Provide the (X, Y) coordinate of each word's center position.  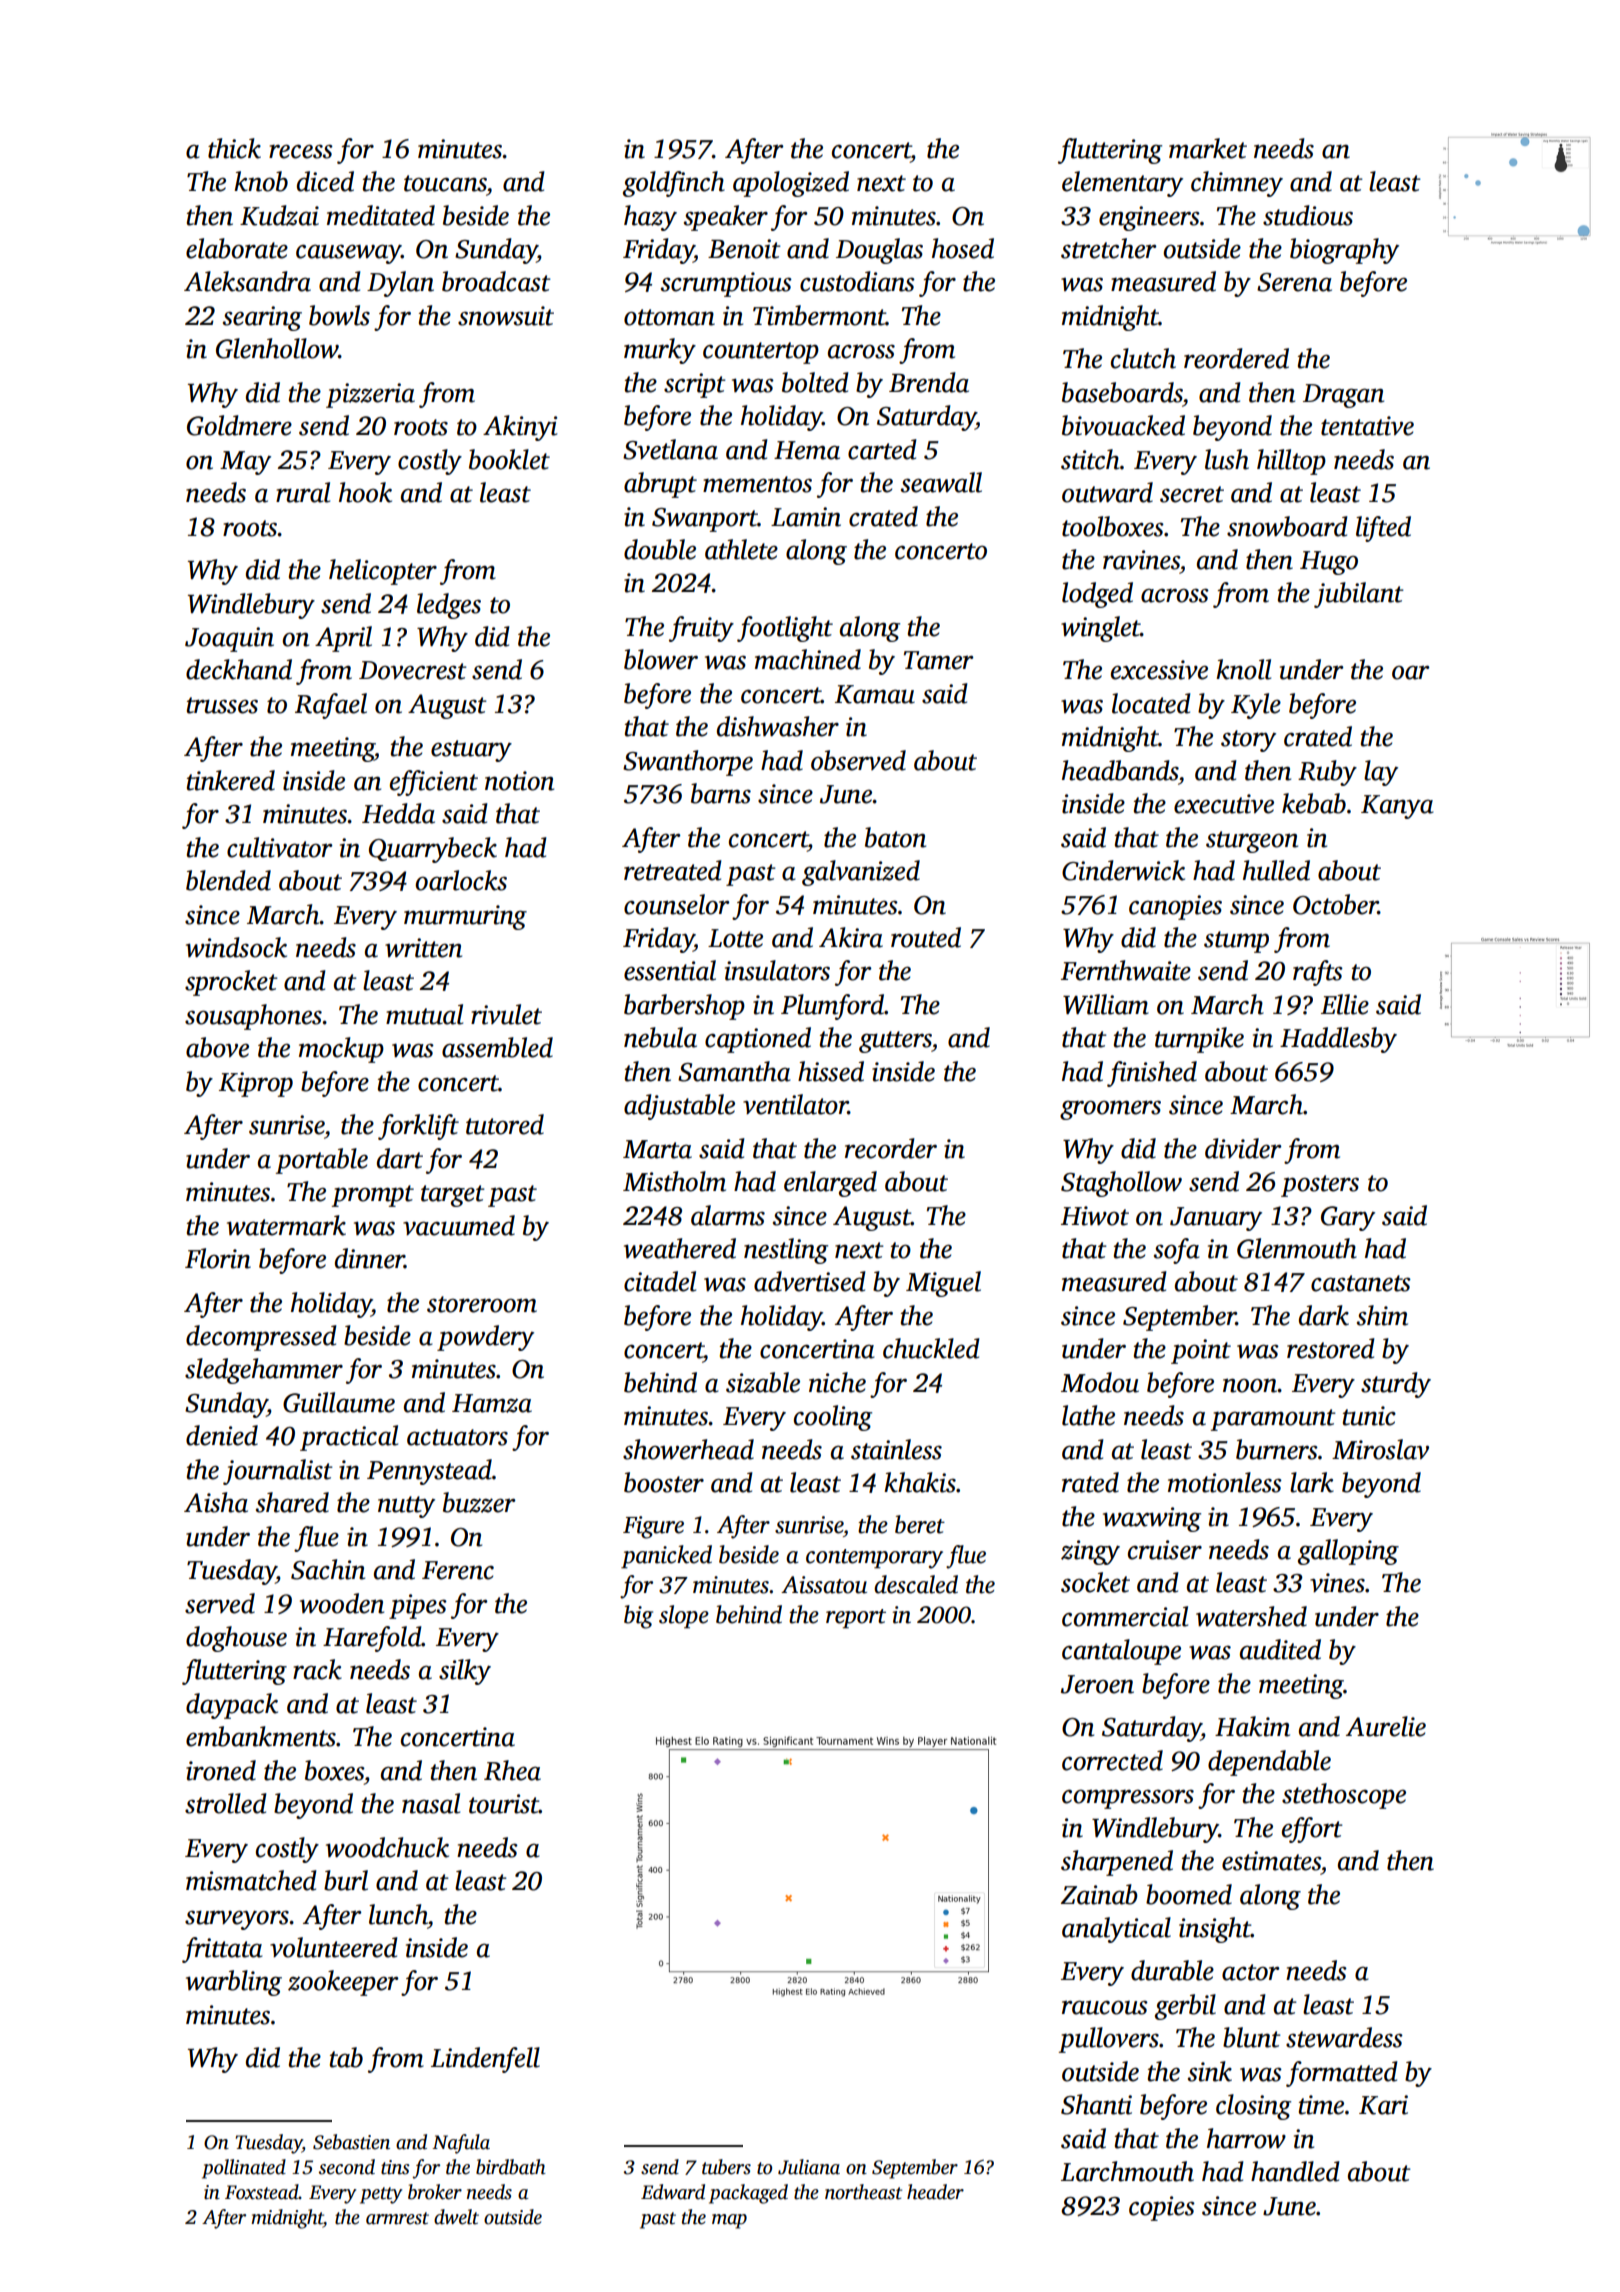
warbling (234, 1983)
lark (1312, 1482)
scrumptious (726, 284)
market (1208, 148)
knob (261, 181)
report (856, 1619)
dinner (370, 1258)
